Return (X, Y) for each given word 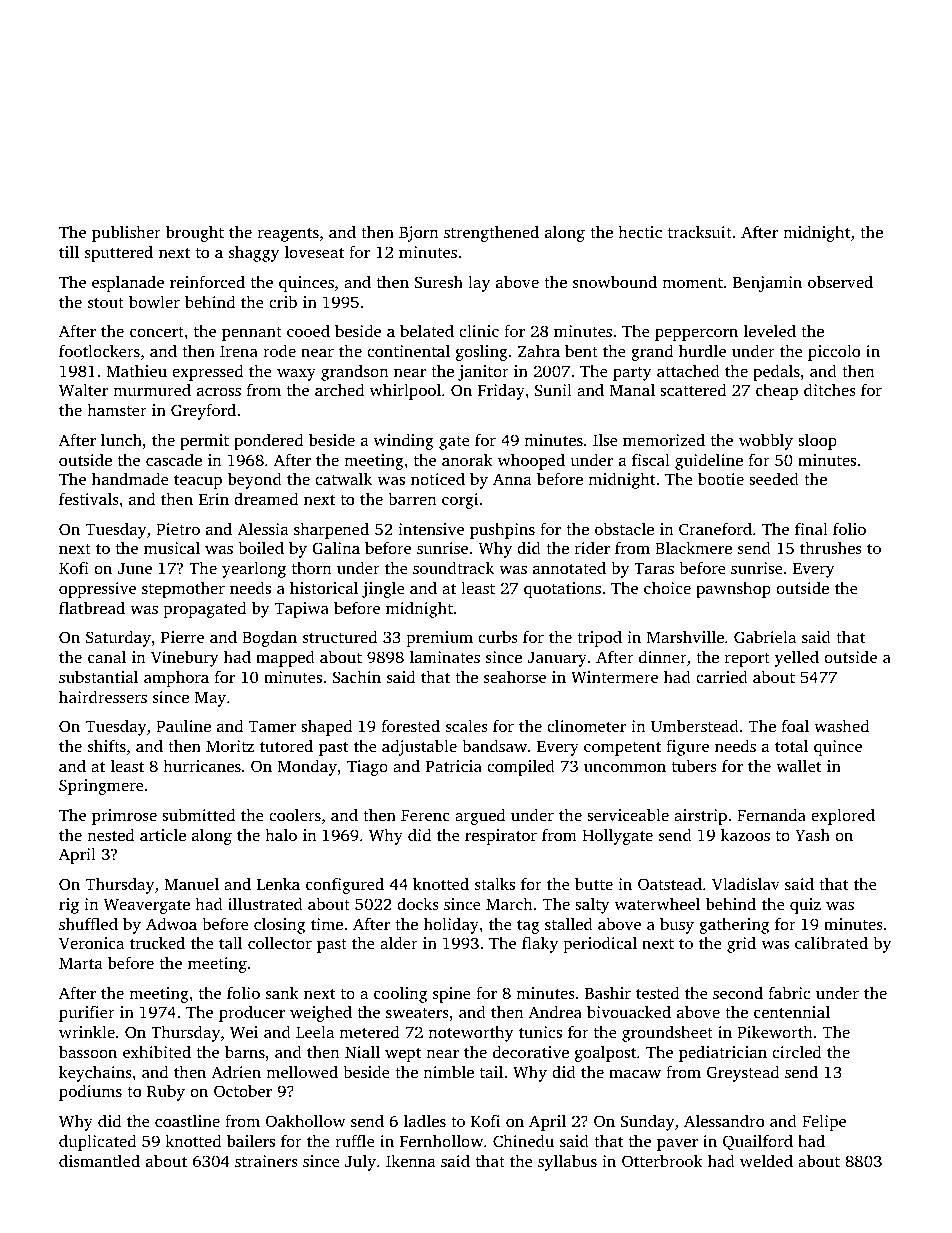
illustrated (265, 903)
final (811, 528)
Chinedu (523, 1141)
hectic (640, 231)
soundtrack (453, 567)
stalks (495, 883)
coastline (187, 1120)
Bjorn (419, 234)
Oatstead (670, 884)
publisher (126, 233)
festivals (89, 498)
